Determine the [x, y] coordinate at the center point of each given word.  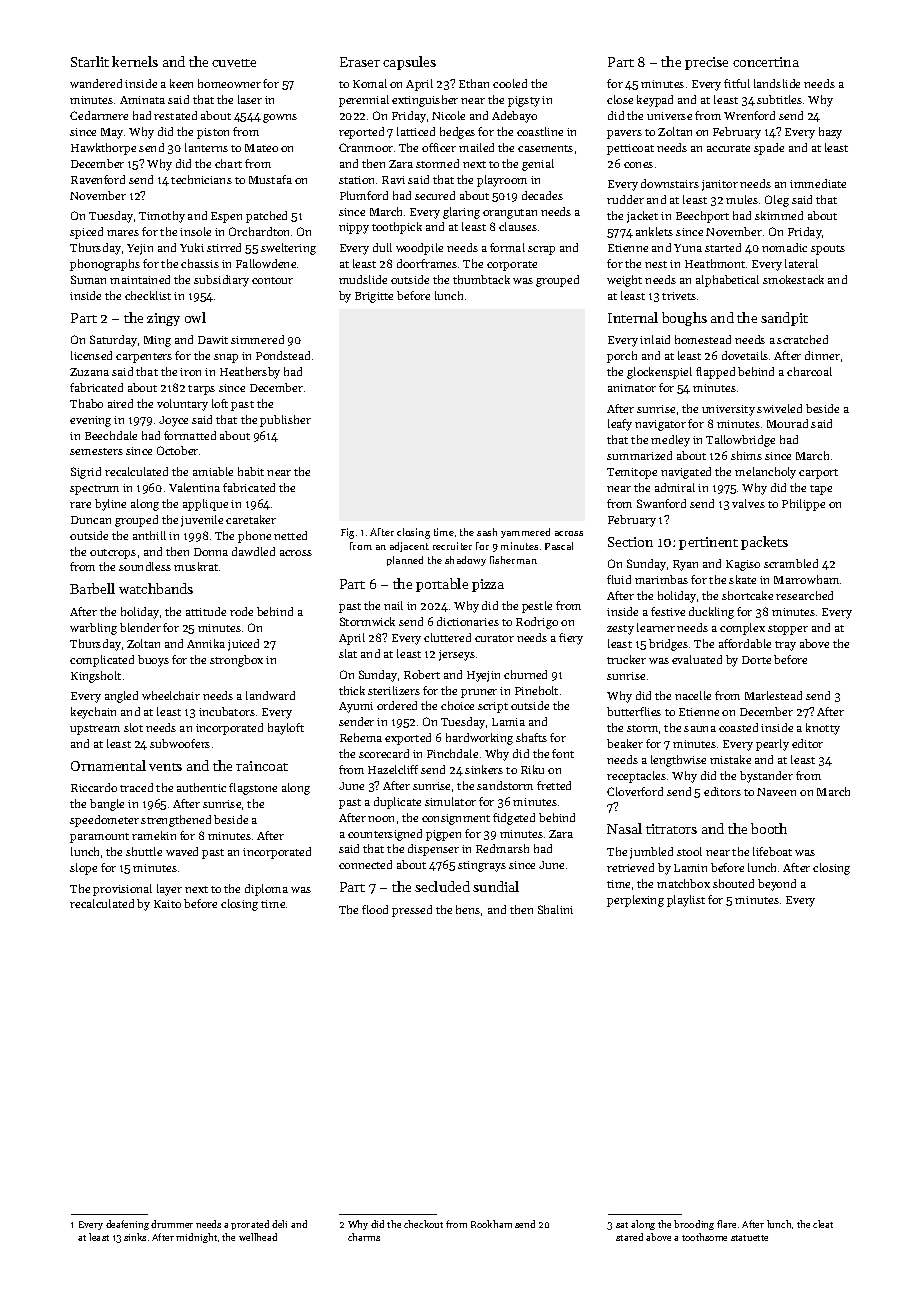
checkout [423, 1224]
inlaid [655, 339]
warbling [93, 629]
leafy [620, 425]
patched [266, 217]
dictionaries [468, 621]
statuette [749, 1238]
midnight [196, 1238]
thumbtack [481, 279]
